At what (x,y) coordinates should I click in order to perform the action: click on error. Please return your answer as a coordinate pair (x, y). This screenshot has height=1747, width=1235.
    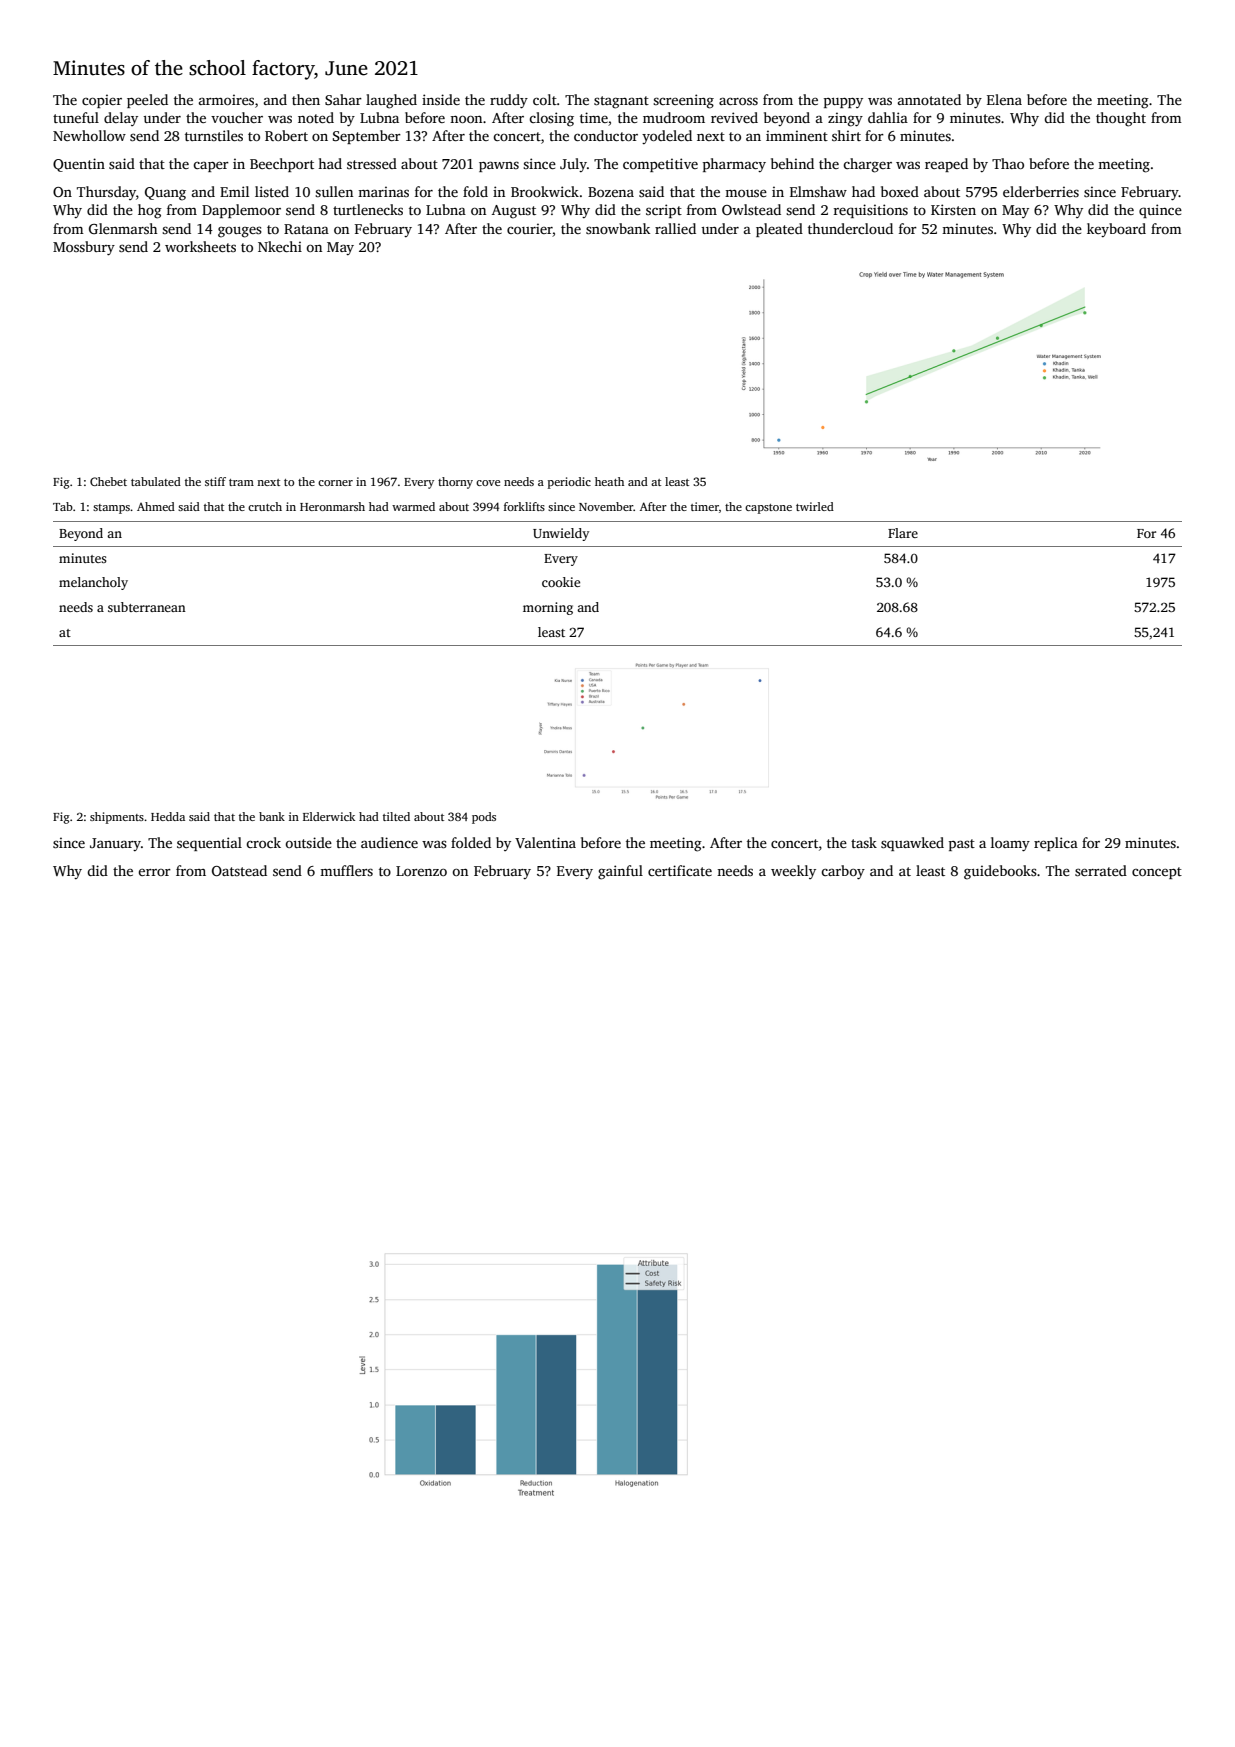
    Looking at the image, I should click on (154, 872).
